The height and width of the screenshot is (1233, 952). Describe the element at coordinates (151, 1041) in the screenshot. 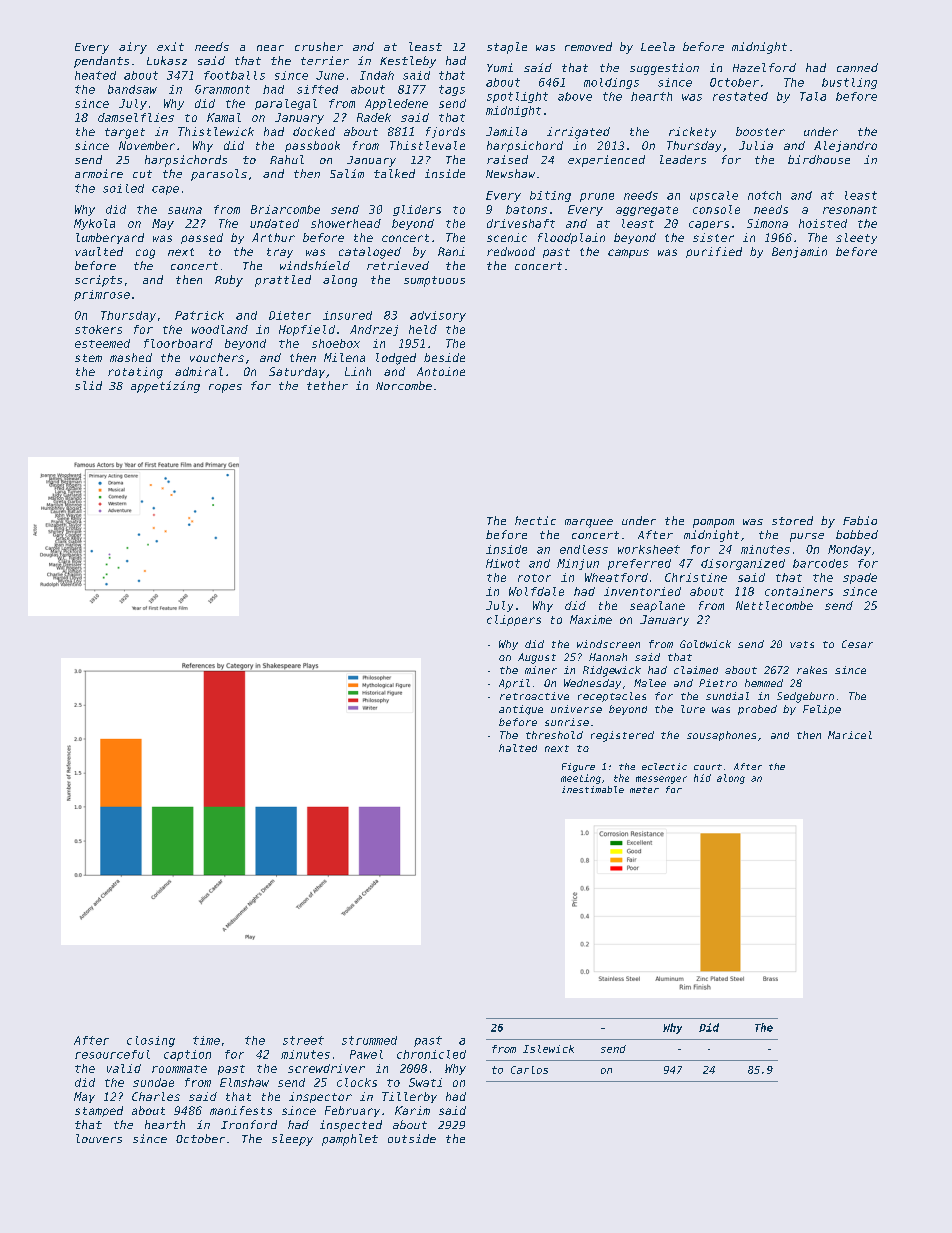

I see `closing` at that location.
